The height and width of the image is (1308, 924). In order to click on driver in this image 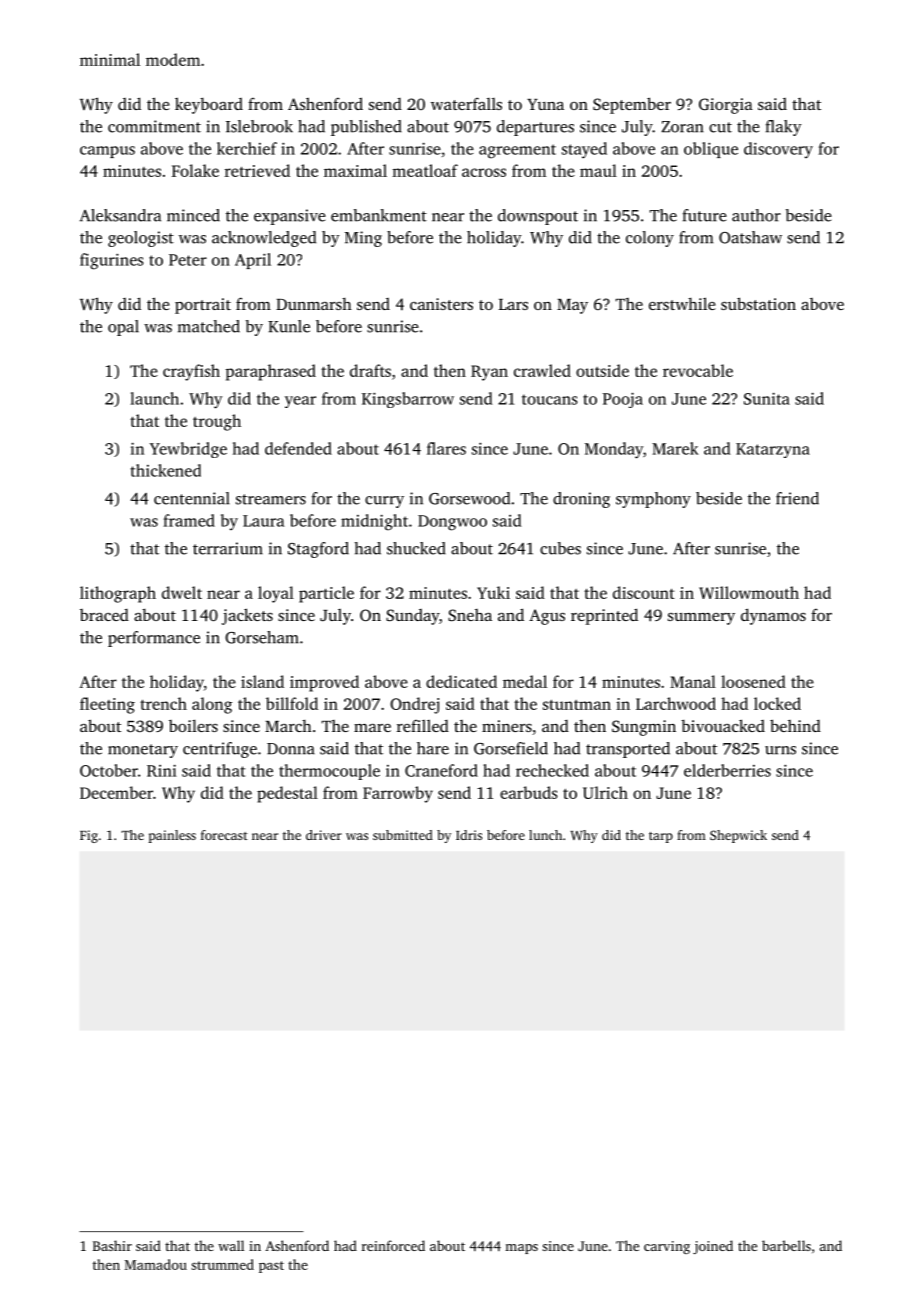, I will do `click(324, 835)`.
